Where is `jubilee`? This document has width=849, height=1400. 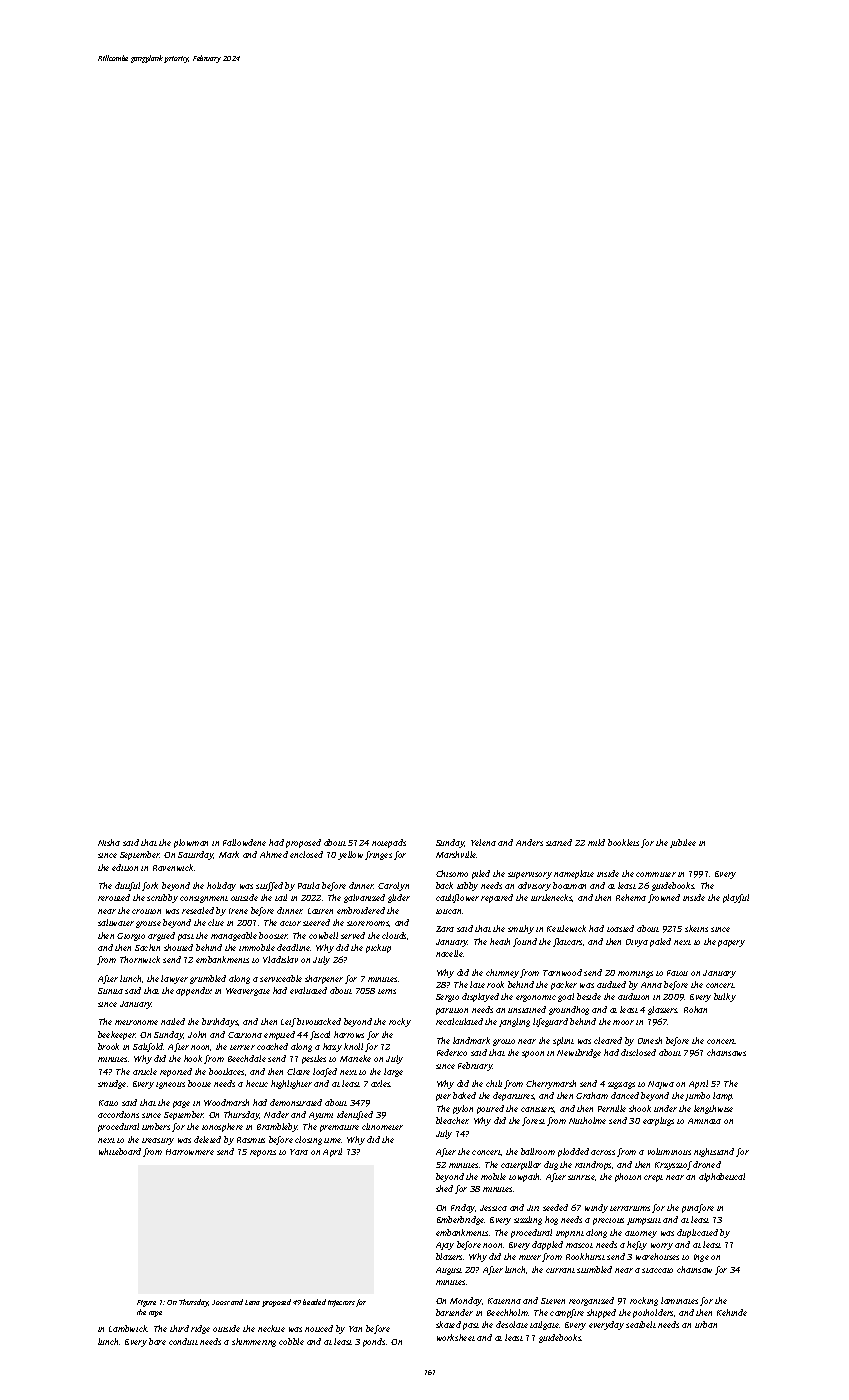 jubilee is located at coordinates (683, 843).
